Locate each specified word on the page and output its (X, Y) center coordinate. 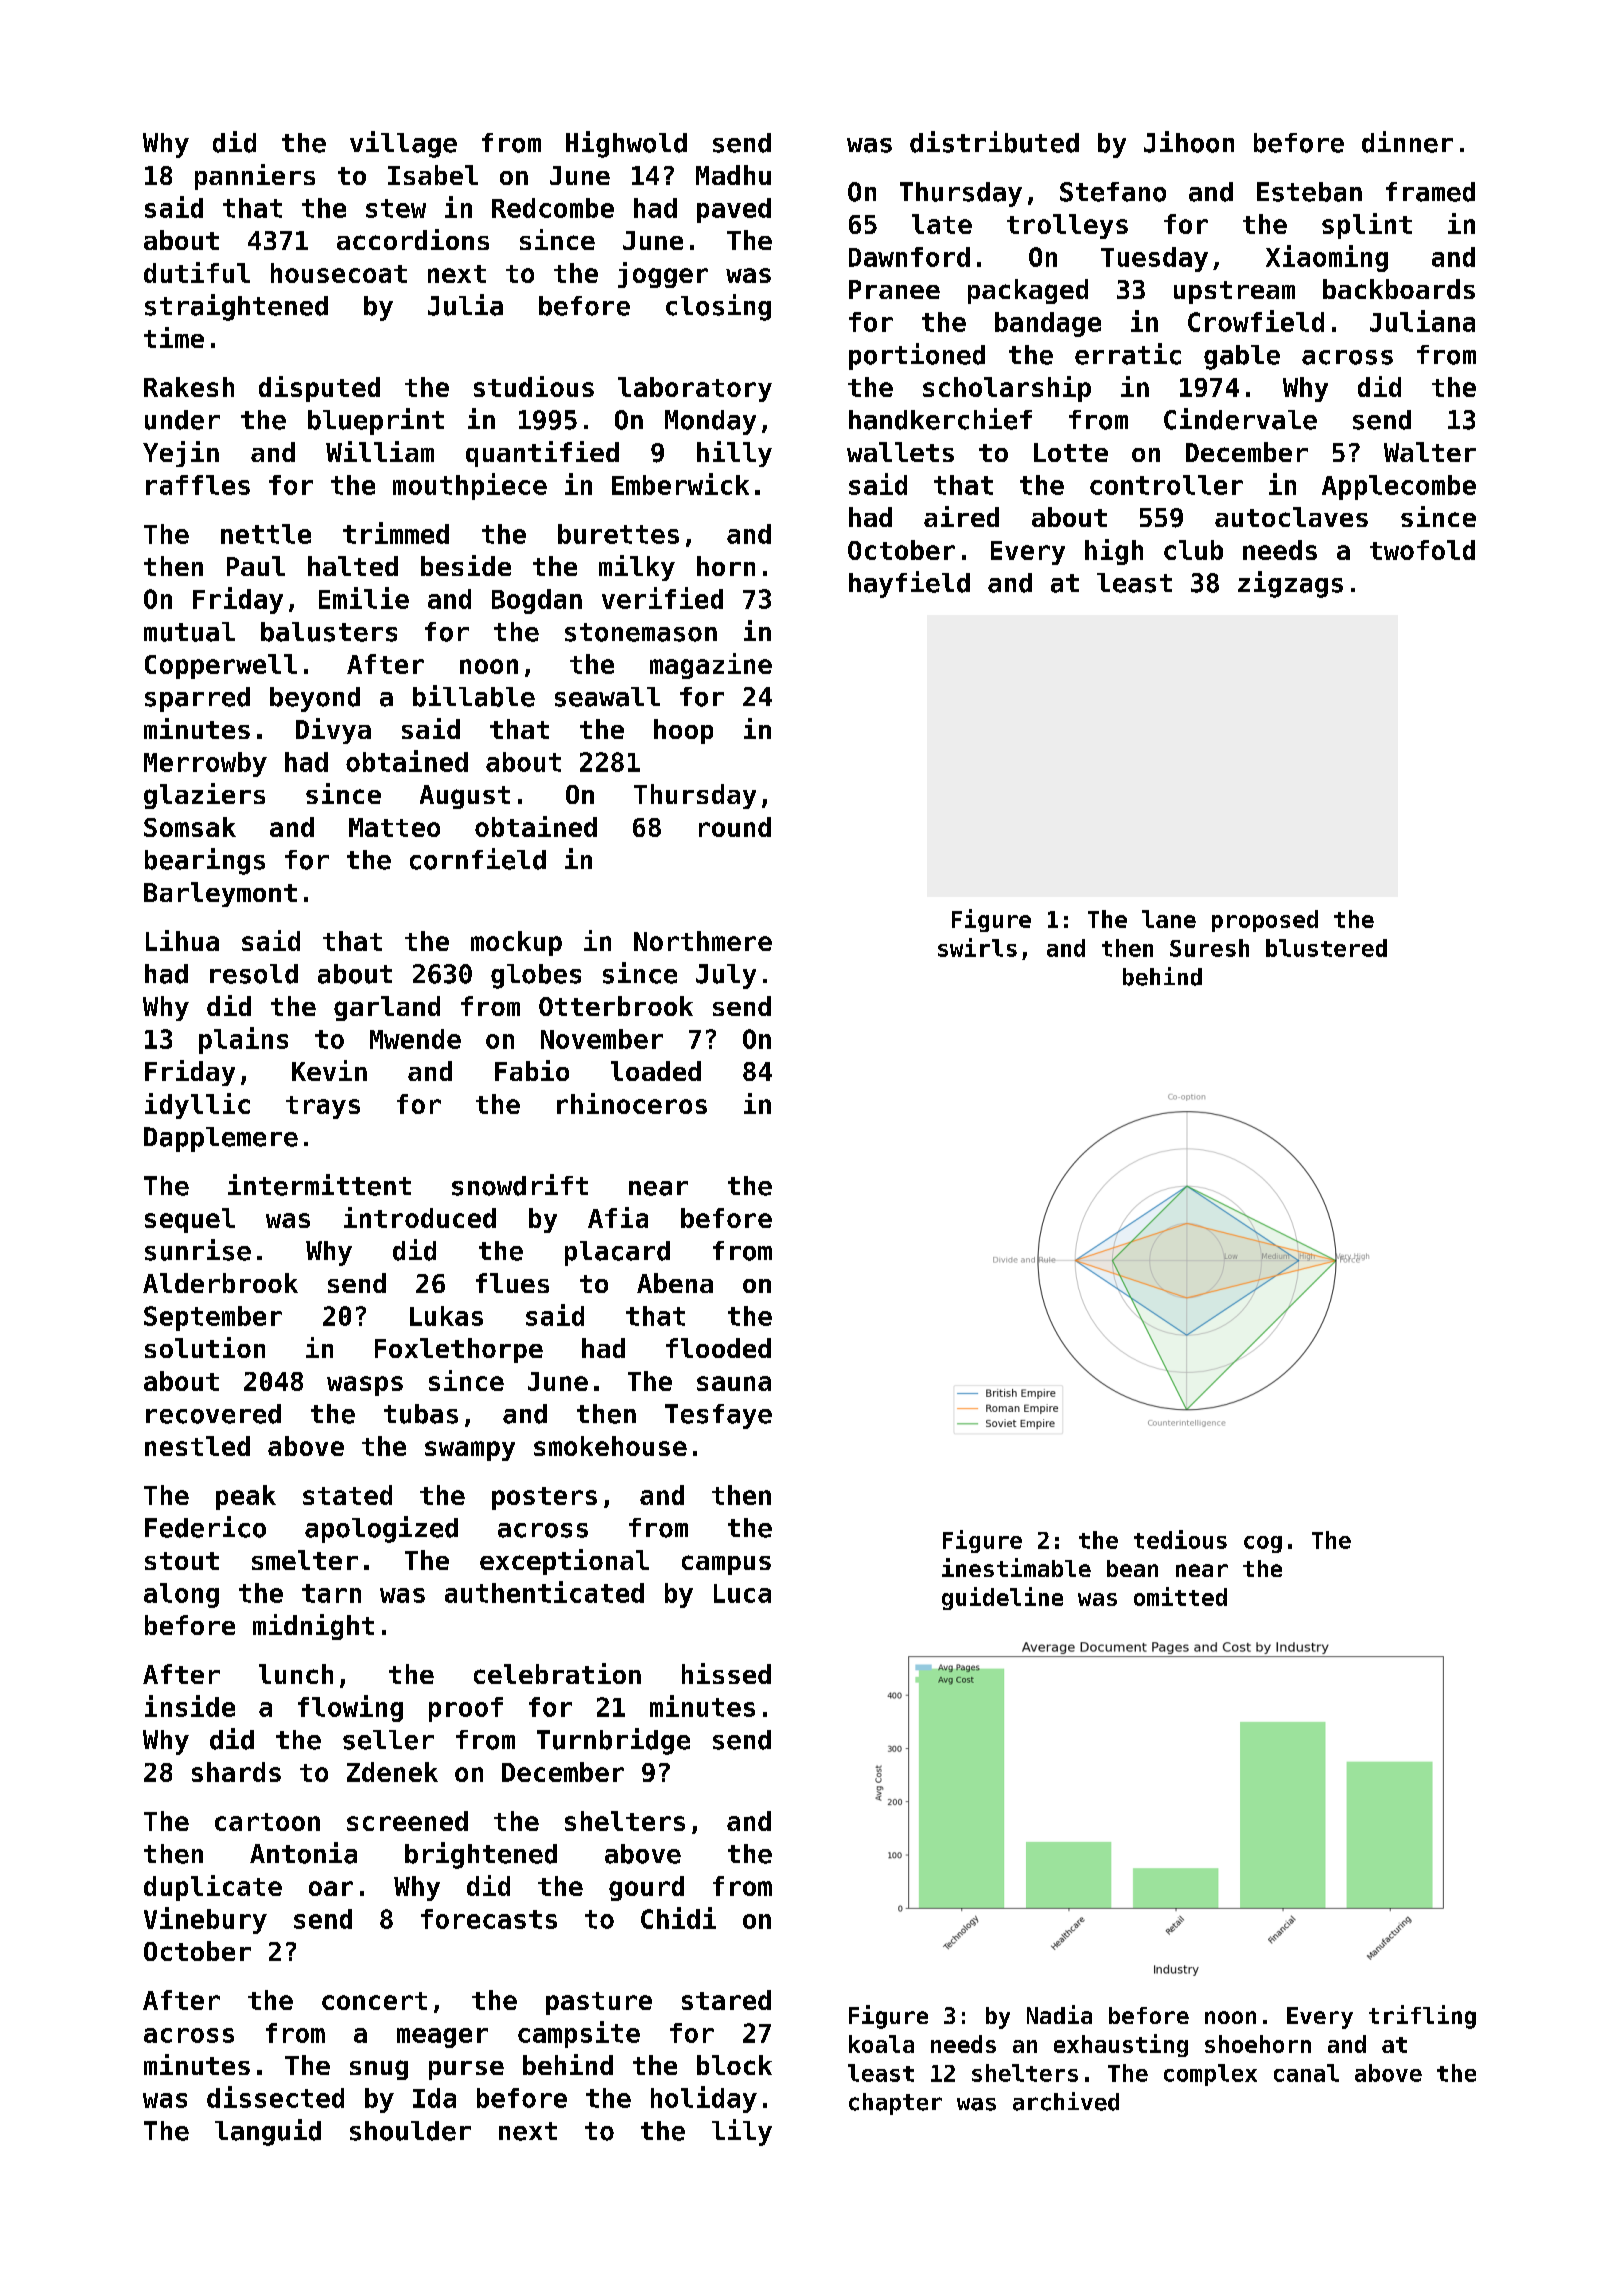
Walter (1430, 452)
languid (268, 2132)
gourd (646, 1888)
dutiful (197, 272)
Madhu (733, 175)
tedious (1180, 1539)
